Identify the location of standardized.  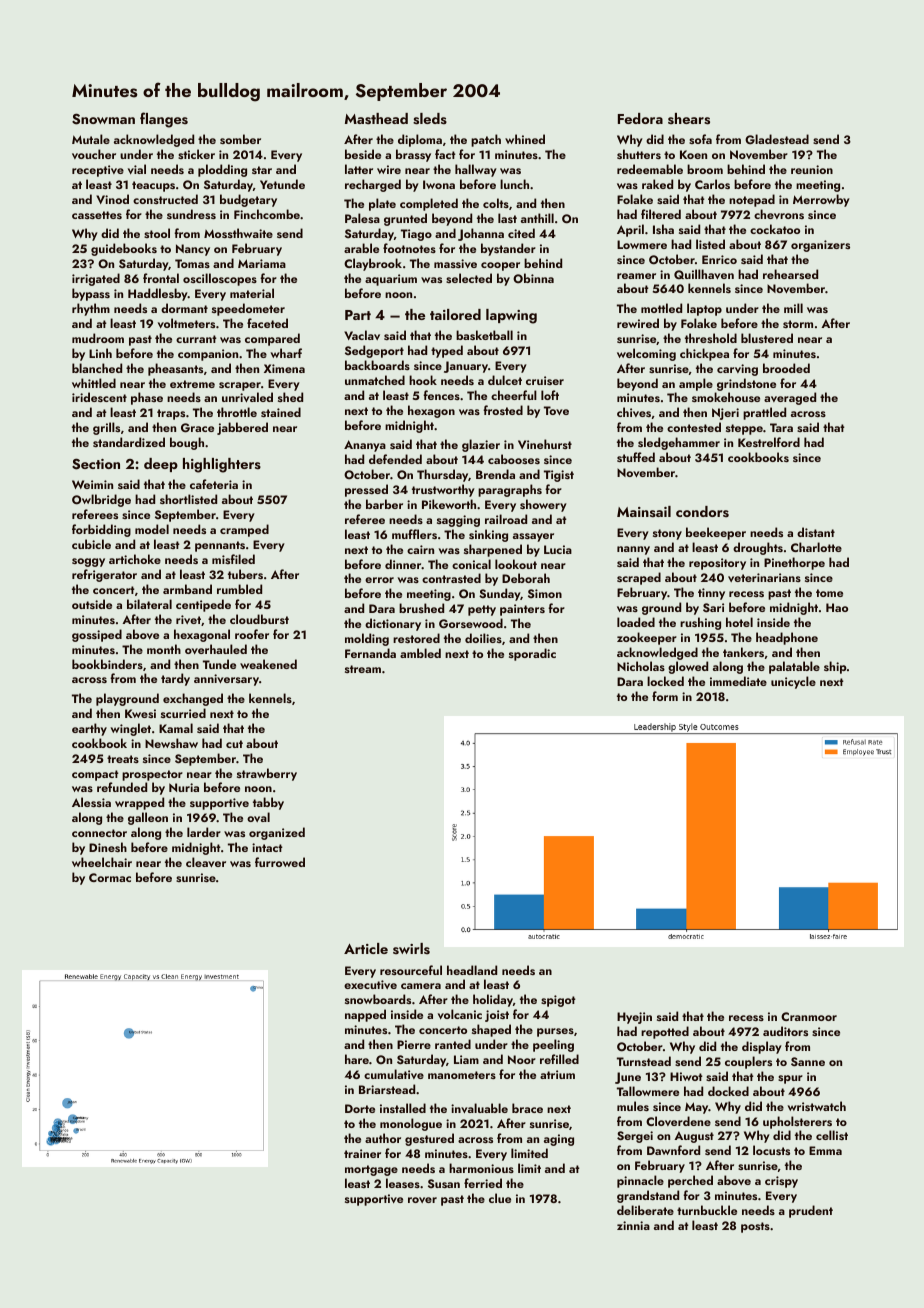
(129, 442).
